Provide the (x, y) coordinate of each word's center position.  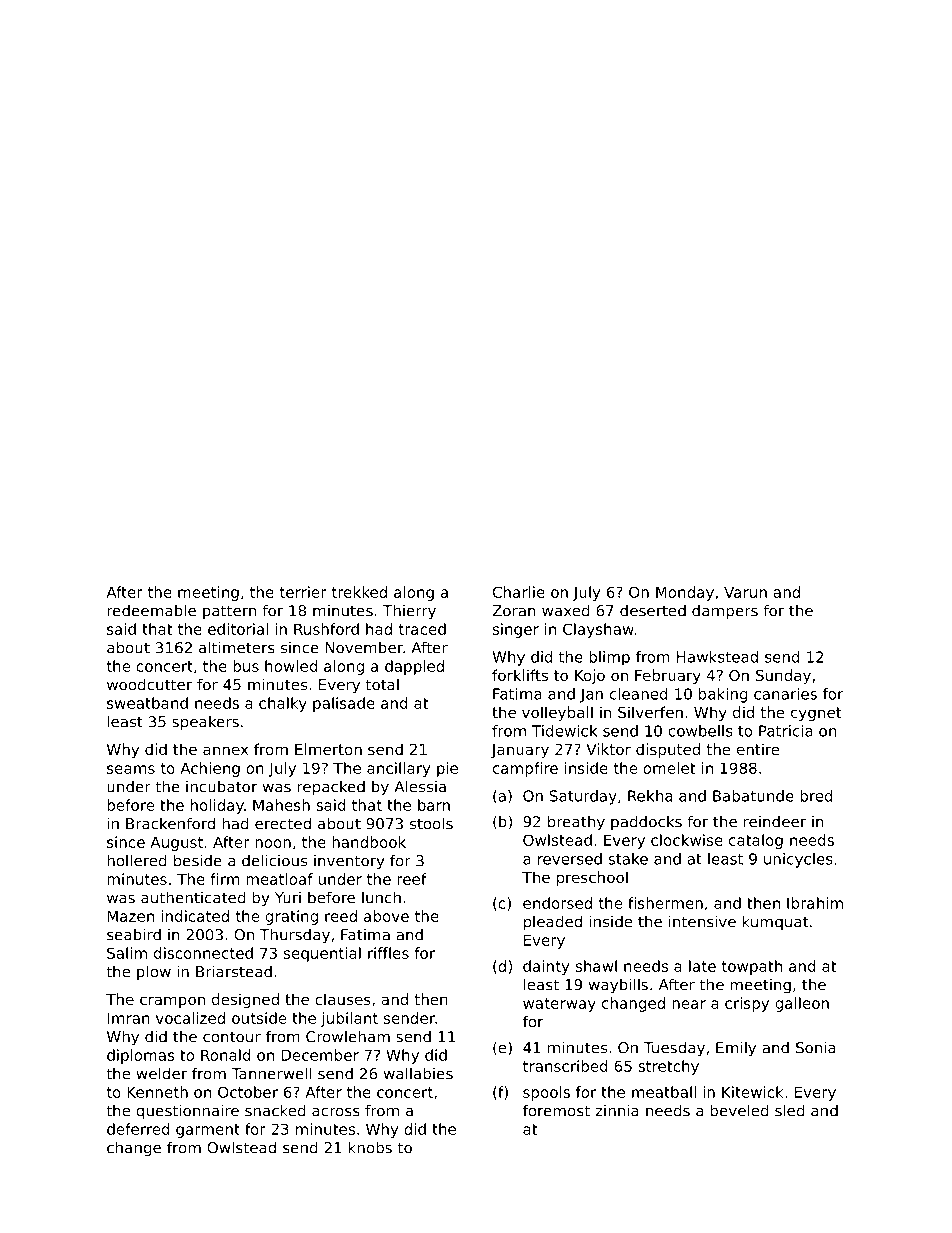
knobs (370, 1147)
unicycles (798, 860)
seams (131, 769)
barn (434, 805)
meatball (664, 1092)
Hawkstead (717, 657)
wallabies (418, 1073)
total (382, 685)
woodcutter (149, 684)
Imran (128, 1018)
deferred (138, 1129)
